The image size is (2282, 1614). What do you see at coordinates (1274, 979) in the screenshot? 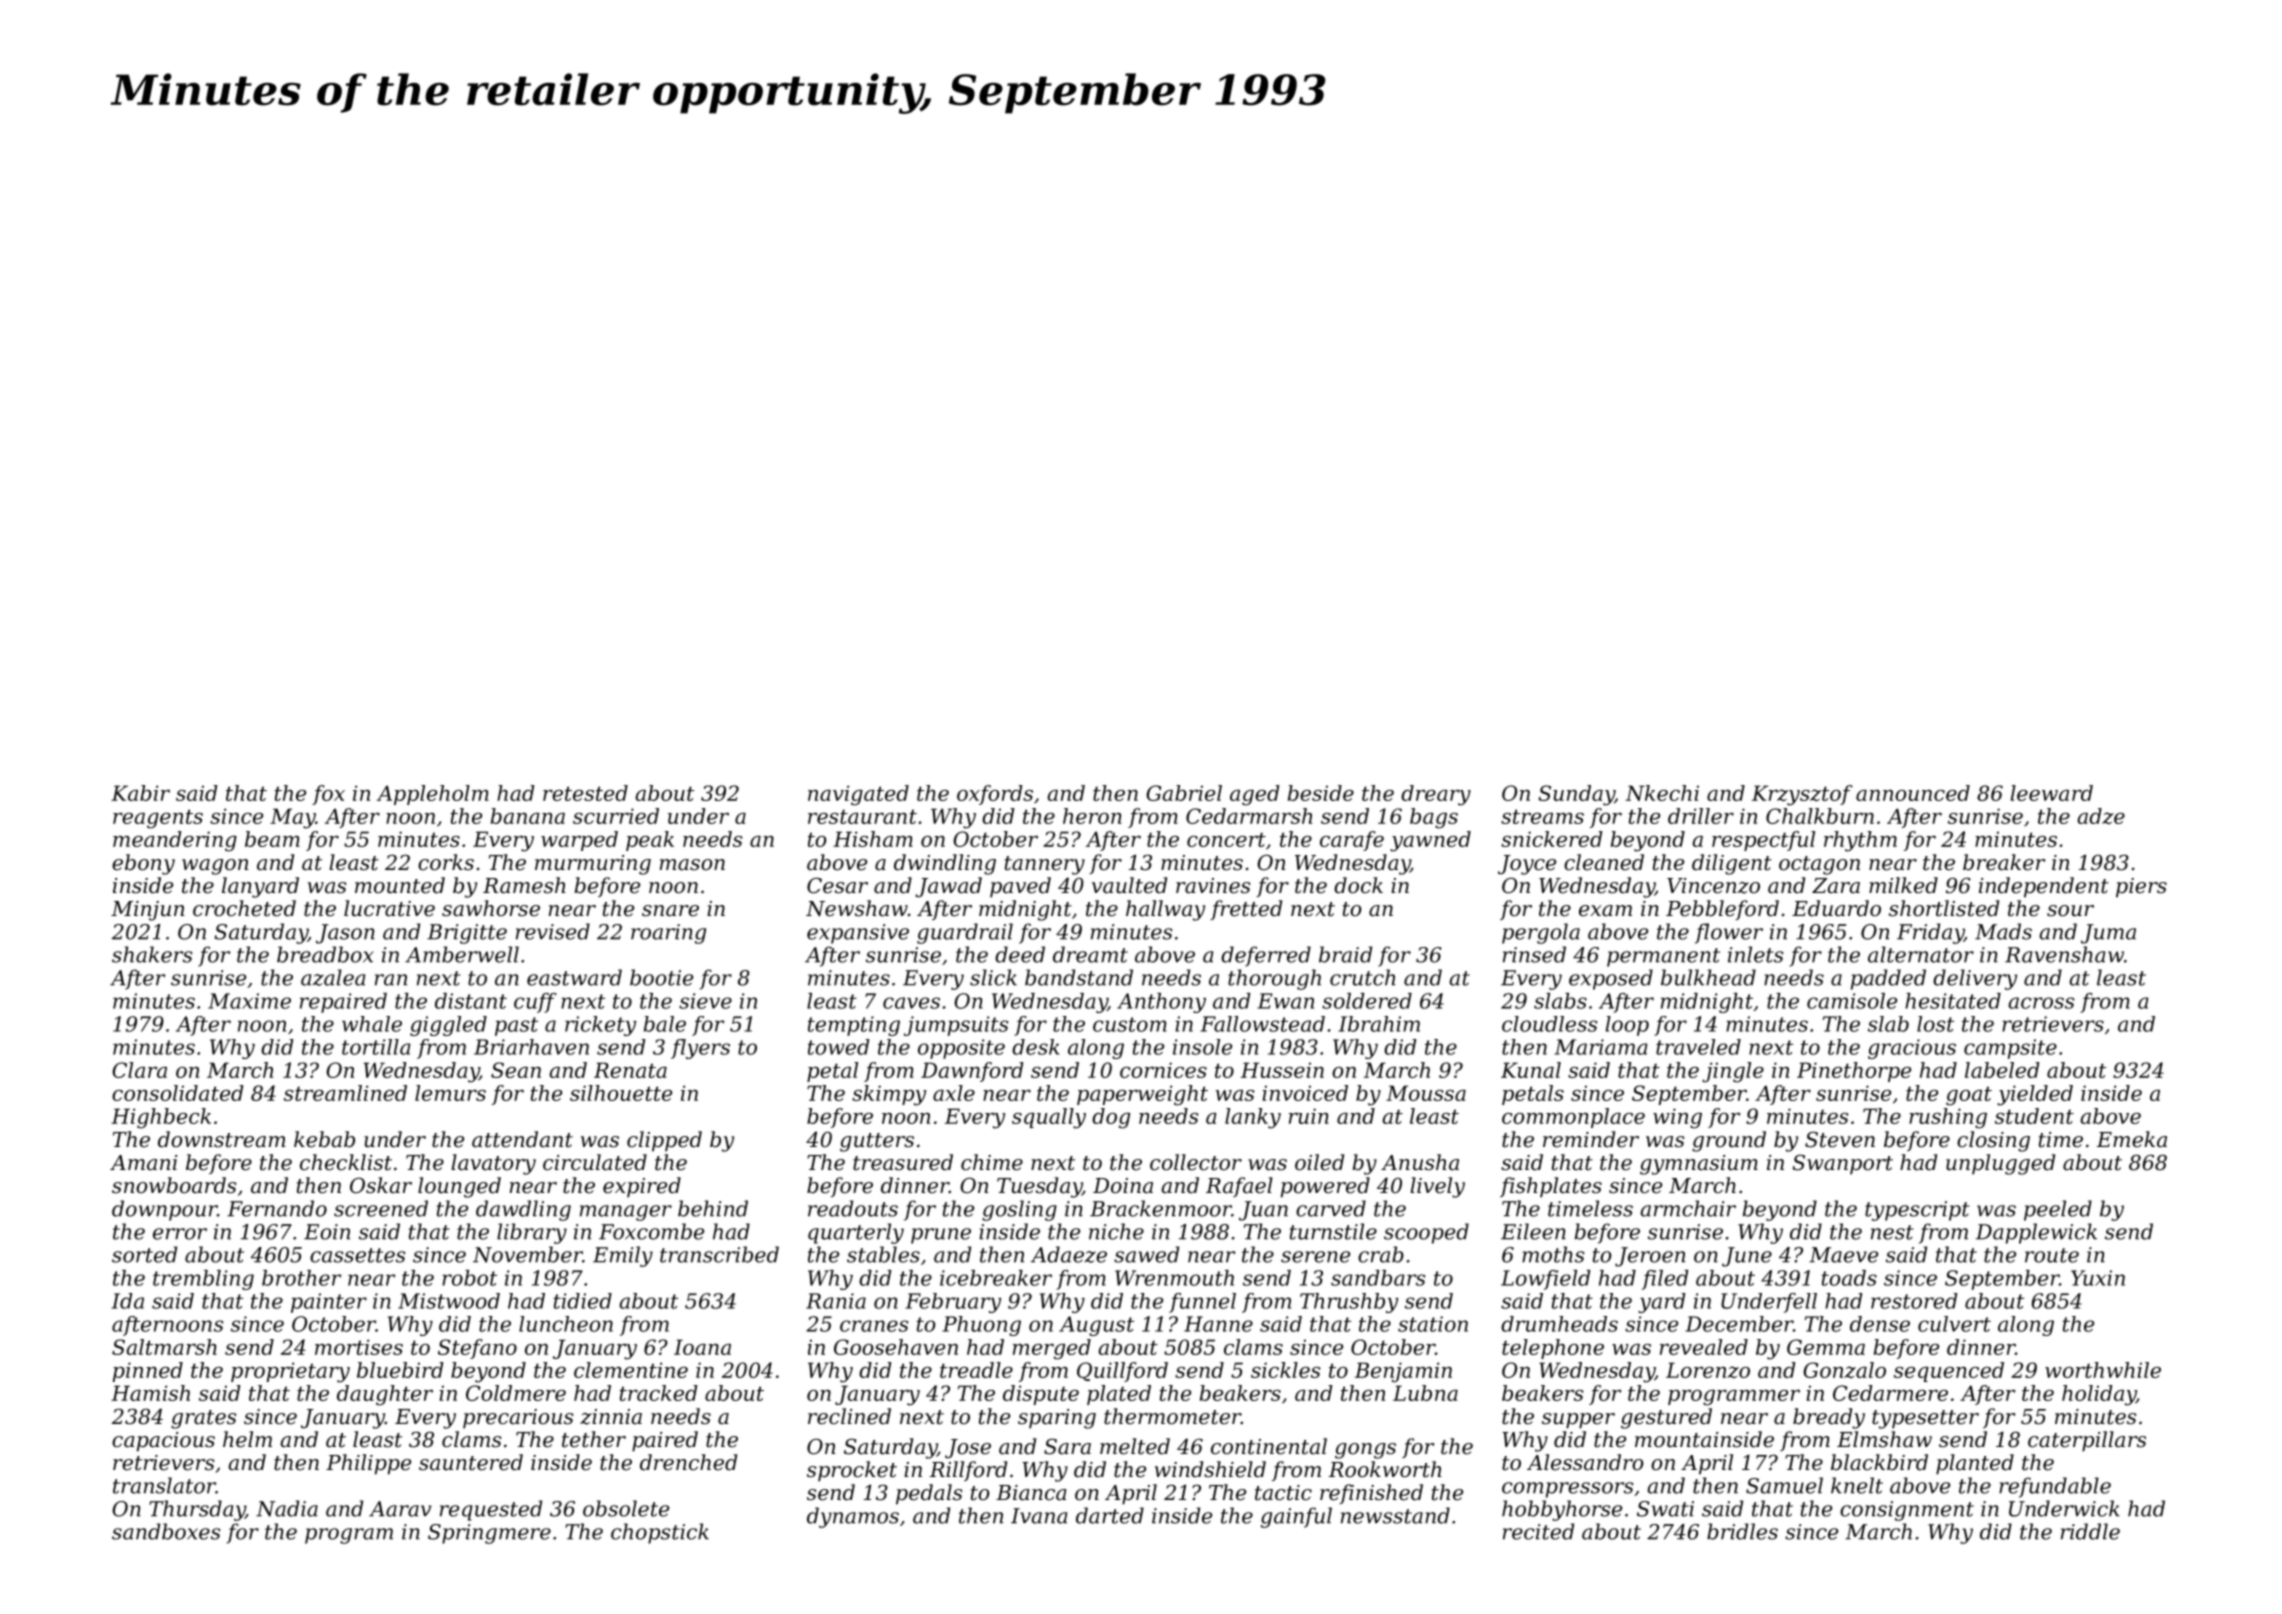
I see `thorough` at bounding box center [1274, 979].
